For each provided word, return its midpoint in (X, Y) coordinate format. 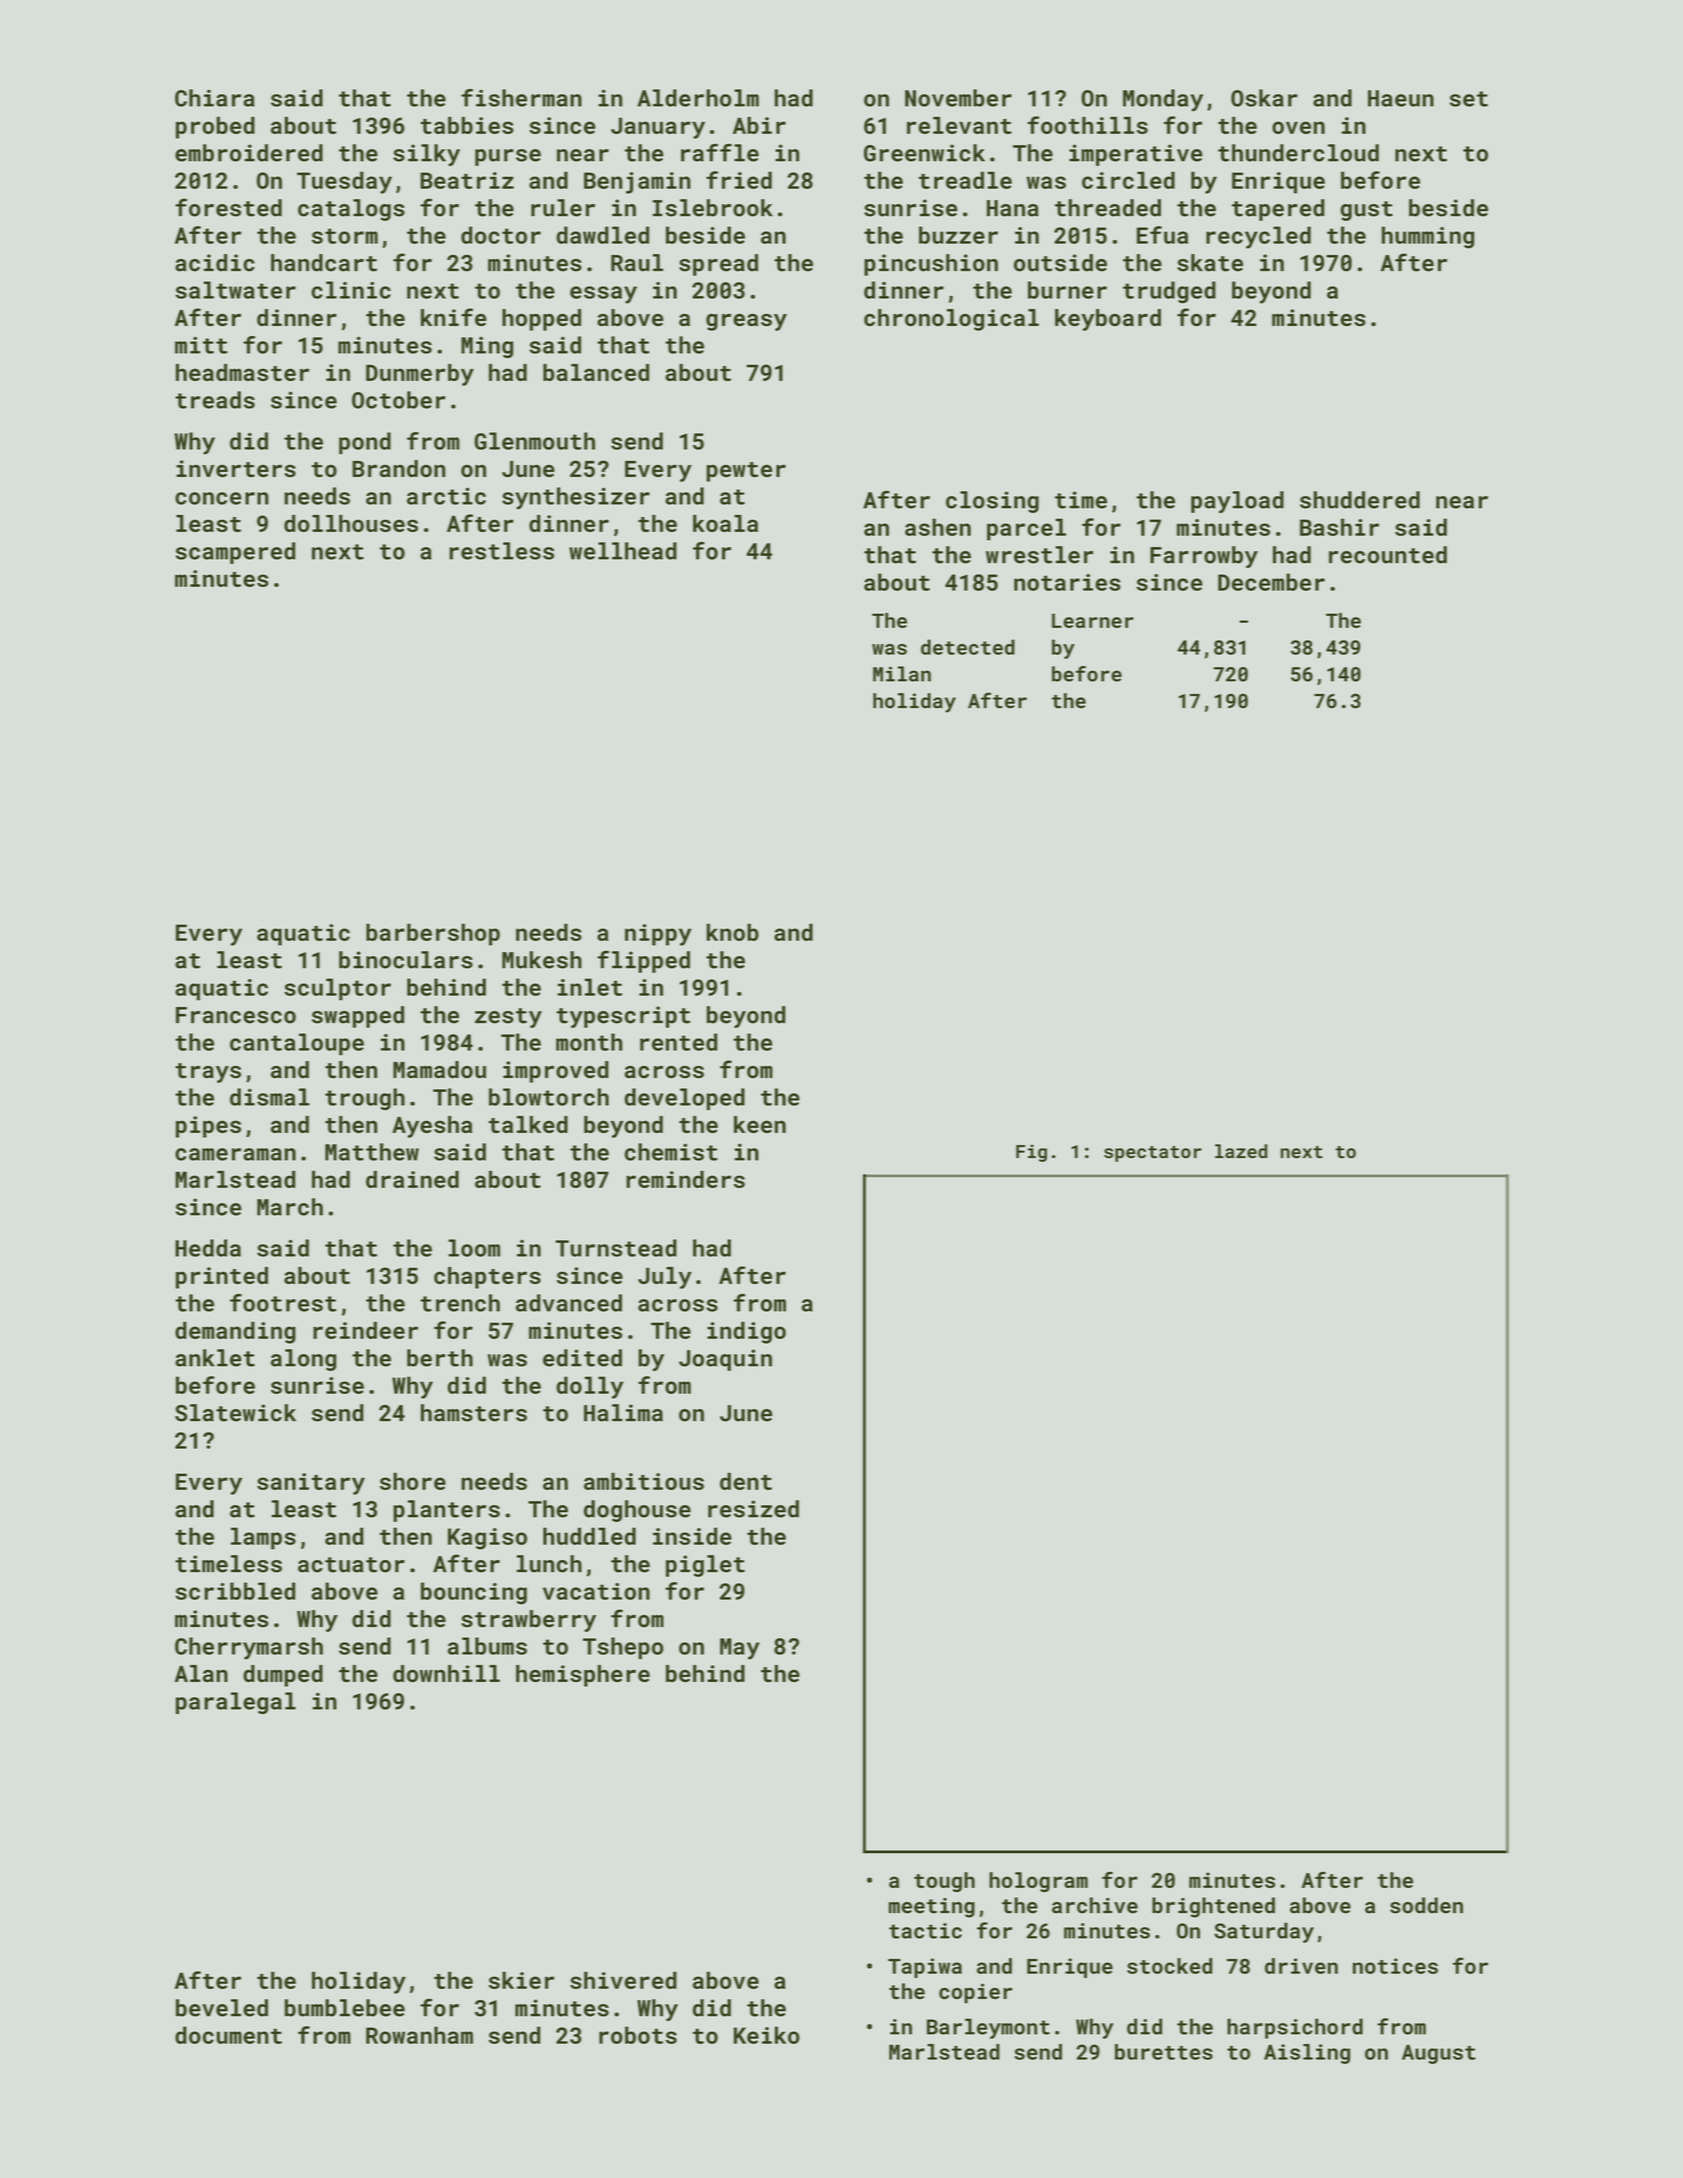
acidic (215, 263)
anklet (215, 1358)
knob (733, 932)
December (1271, 582)
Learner (1093, 620)
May (740, 1649)
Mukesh (542, 960)
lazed (1241, 1151)
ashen (938, 527)
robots (638, 2035)
